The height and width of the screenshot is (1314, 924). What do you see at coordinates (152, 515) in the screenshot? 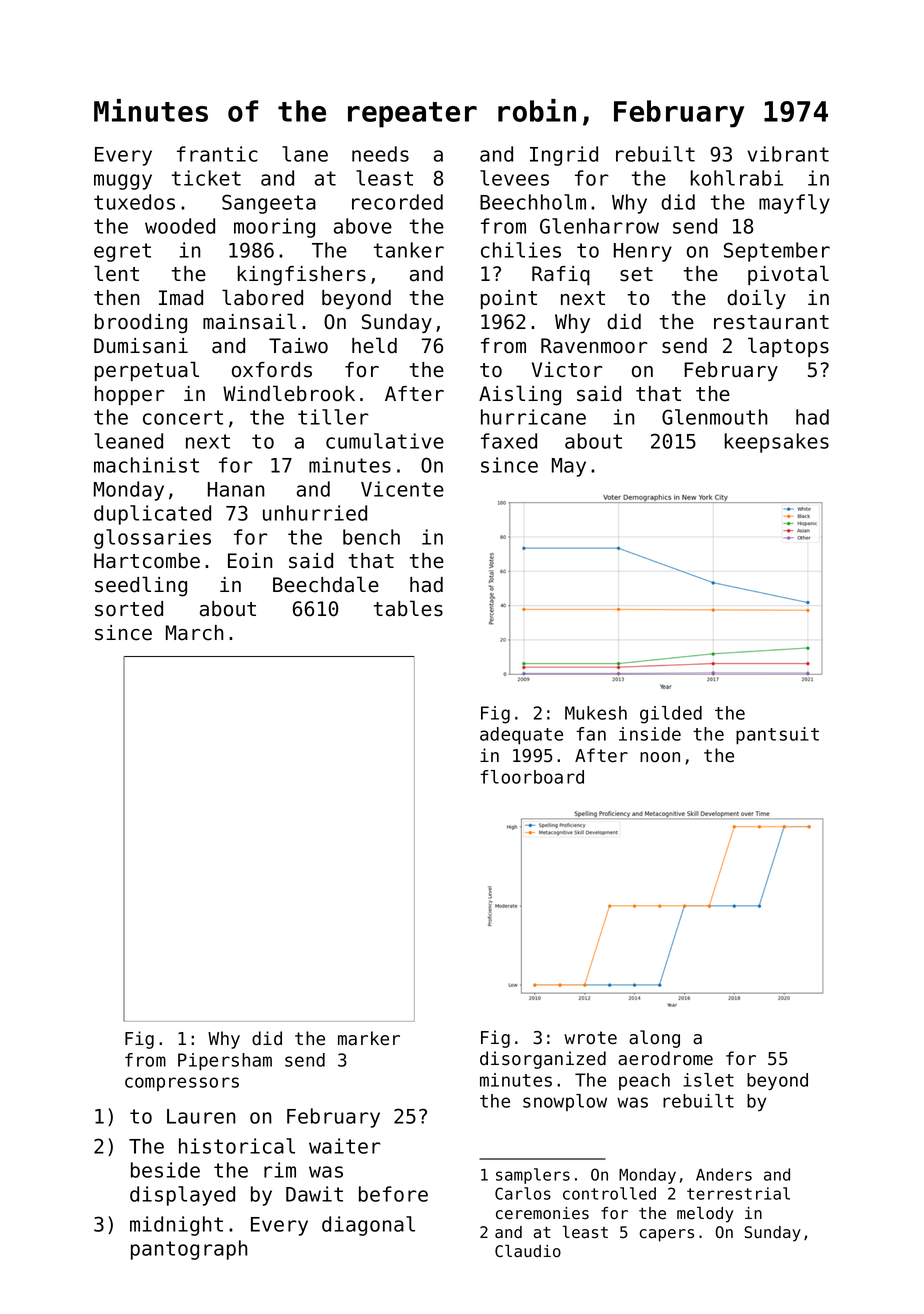
I see `duplicated` at bounding box center [152, 515].
